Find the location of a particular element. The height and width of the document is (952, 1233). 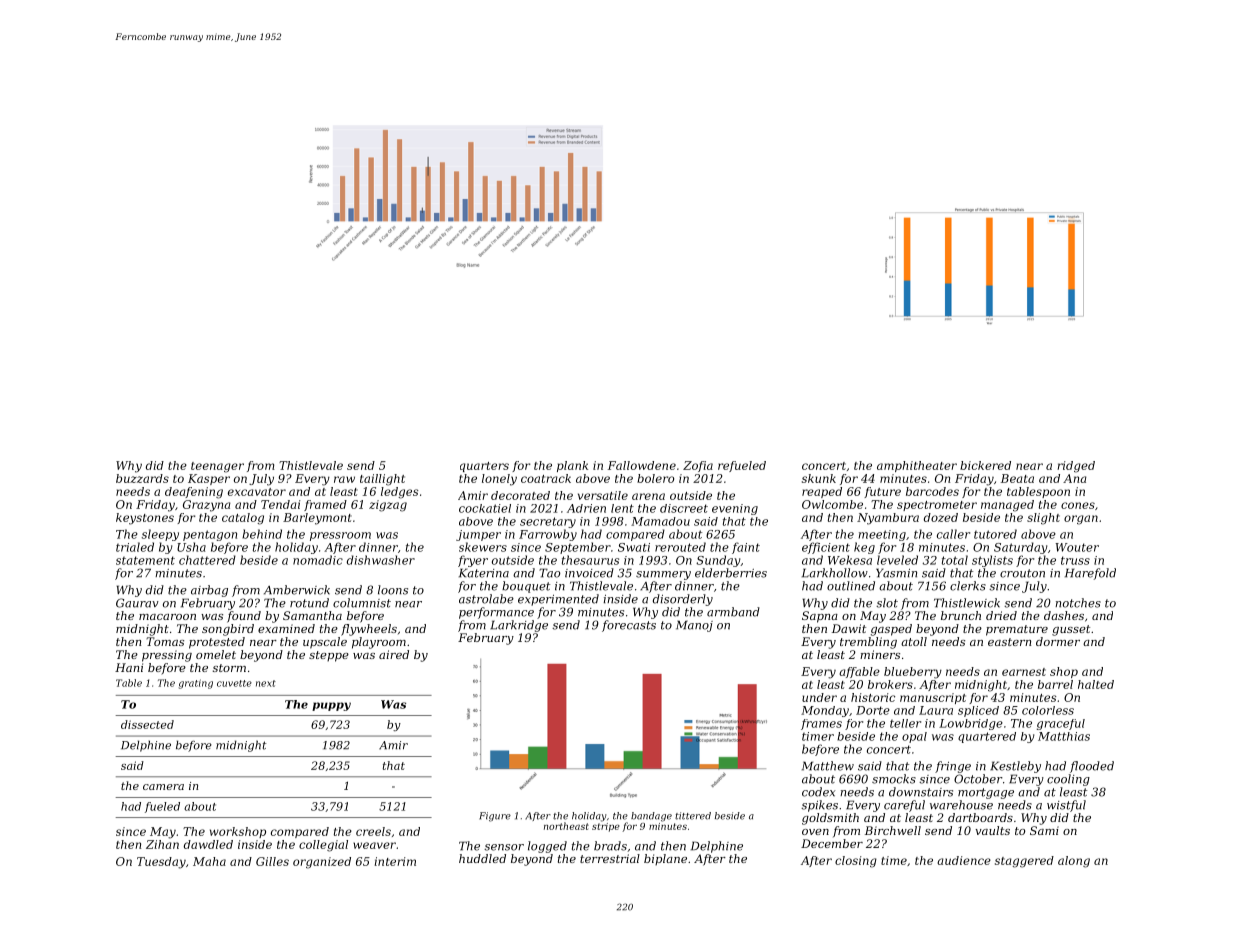

tutored is located at coordinates (995, 534).
